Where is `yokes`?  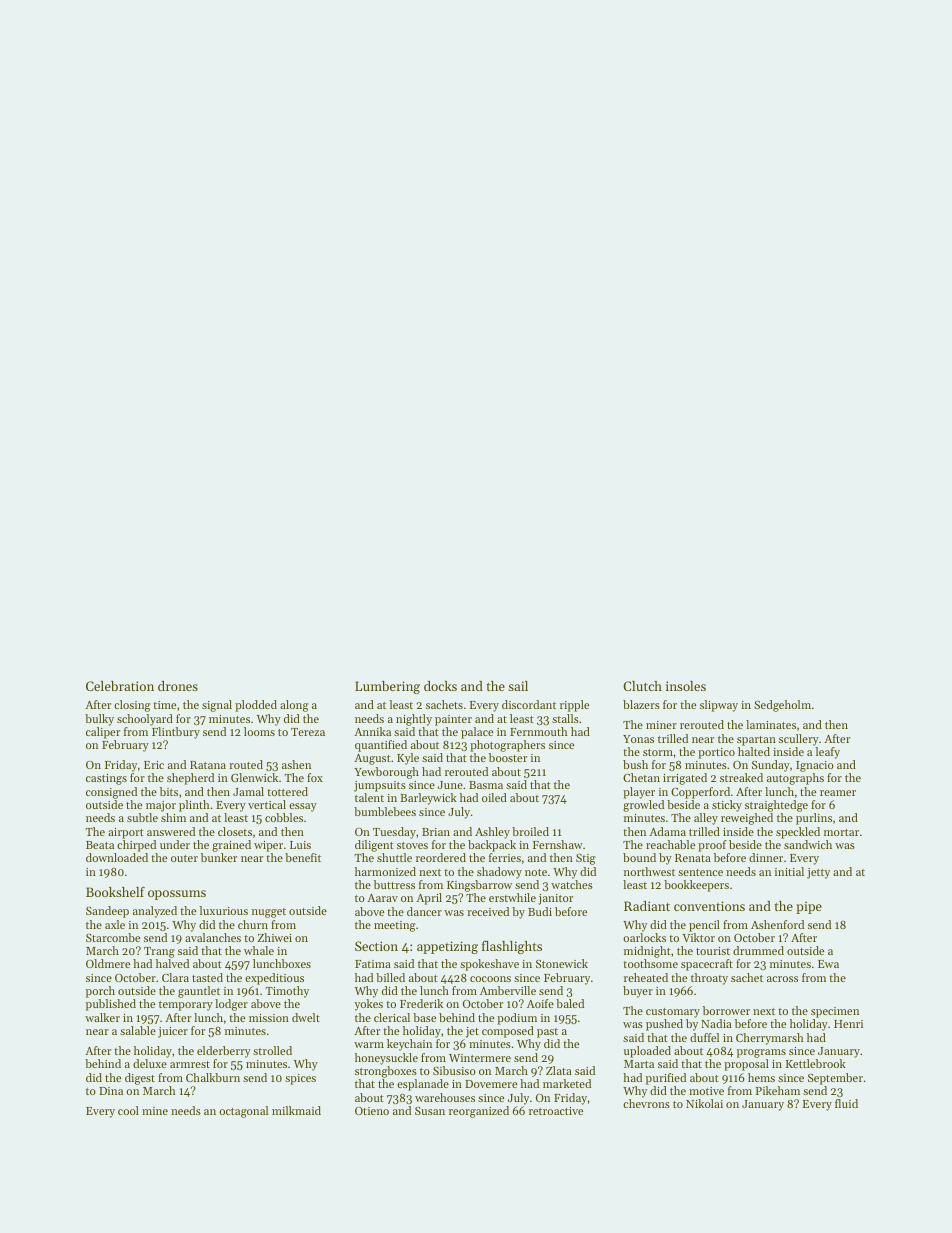
yokes is located at coordinates (368, 1005).
